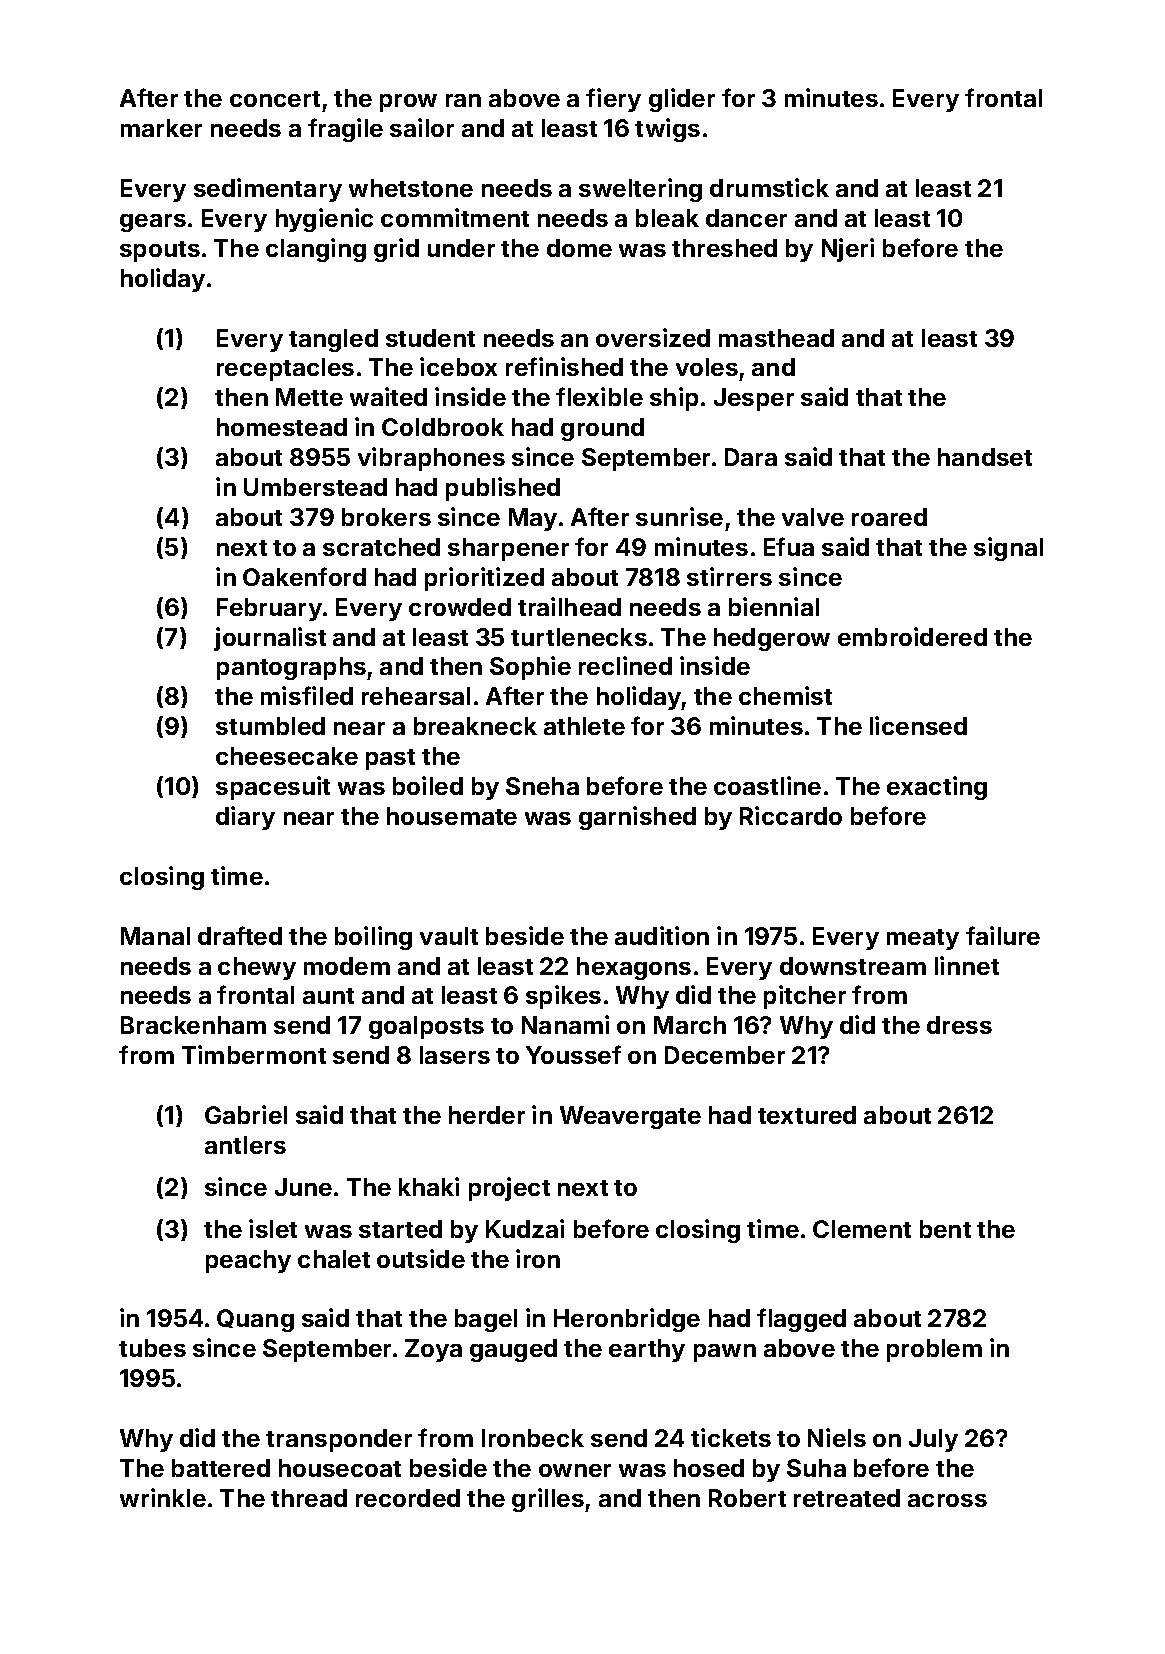 The width and height of the page is (1165, 1654). What do you see at coordinates (373, 938) in the page?
I see `boiling` at bounding box center [373, 938].
